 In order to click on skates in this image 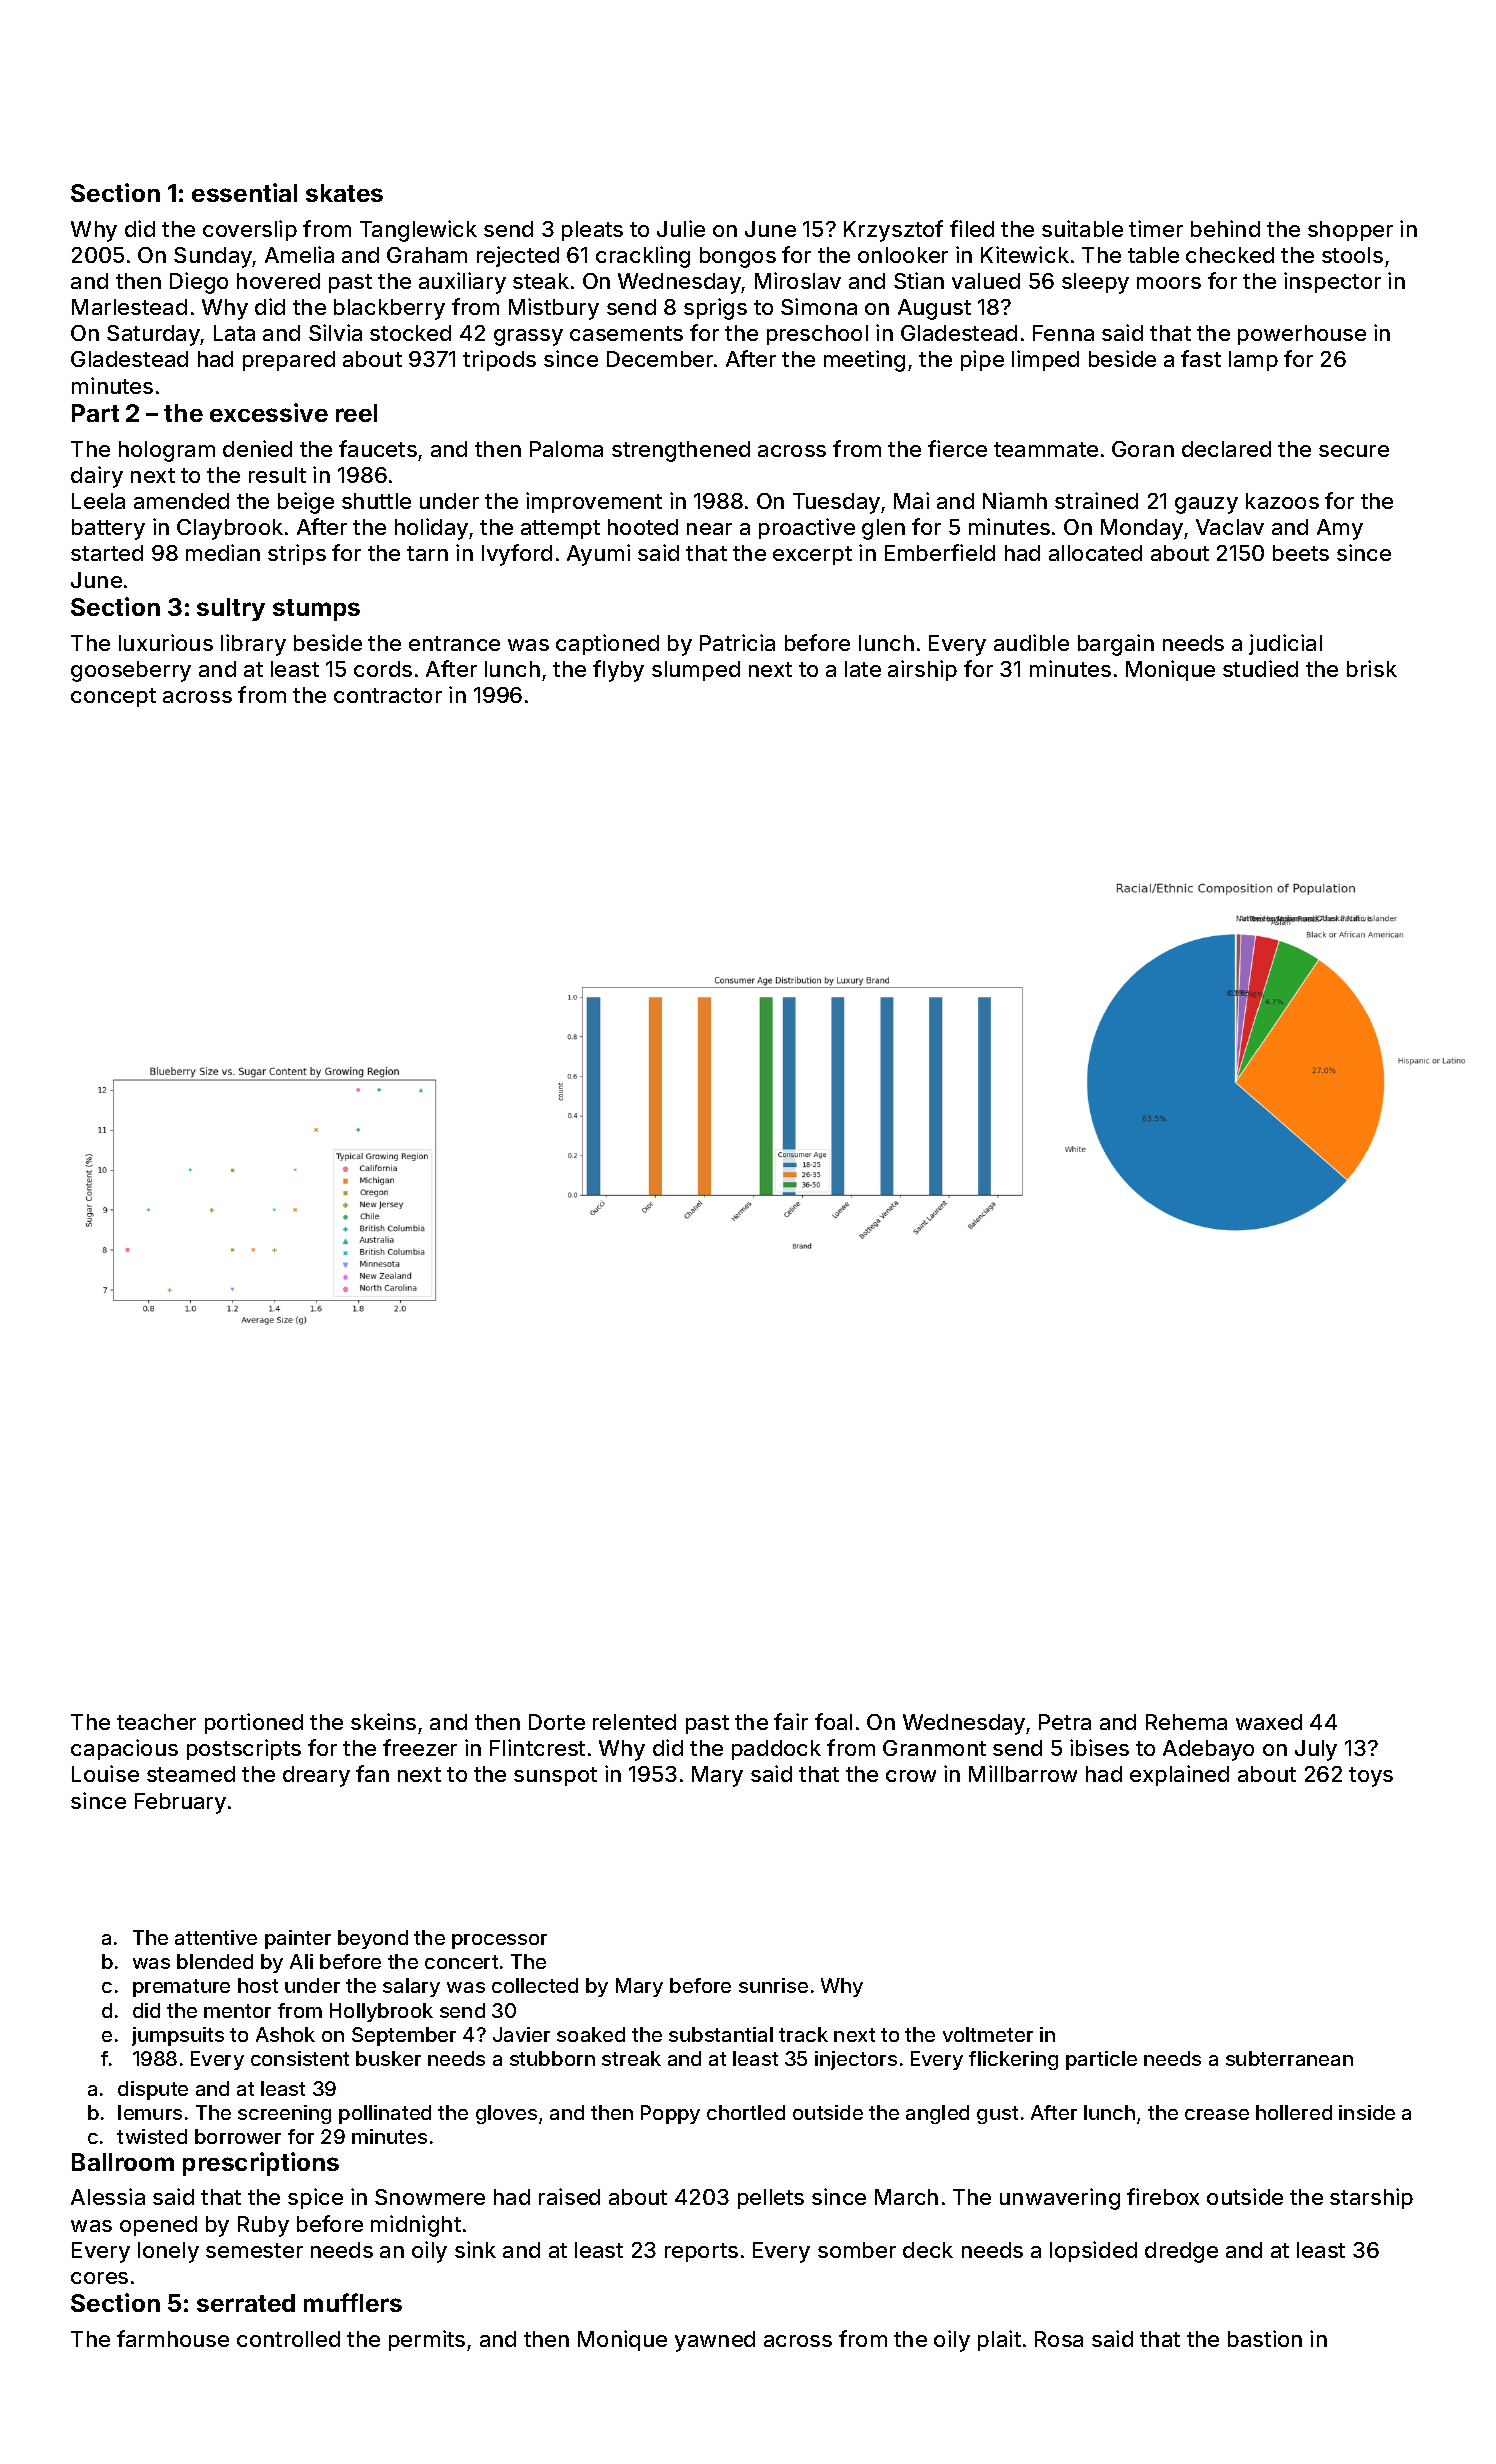, I will do `click(344, 193)`.
